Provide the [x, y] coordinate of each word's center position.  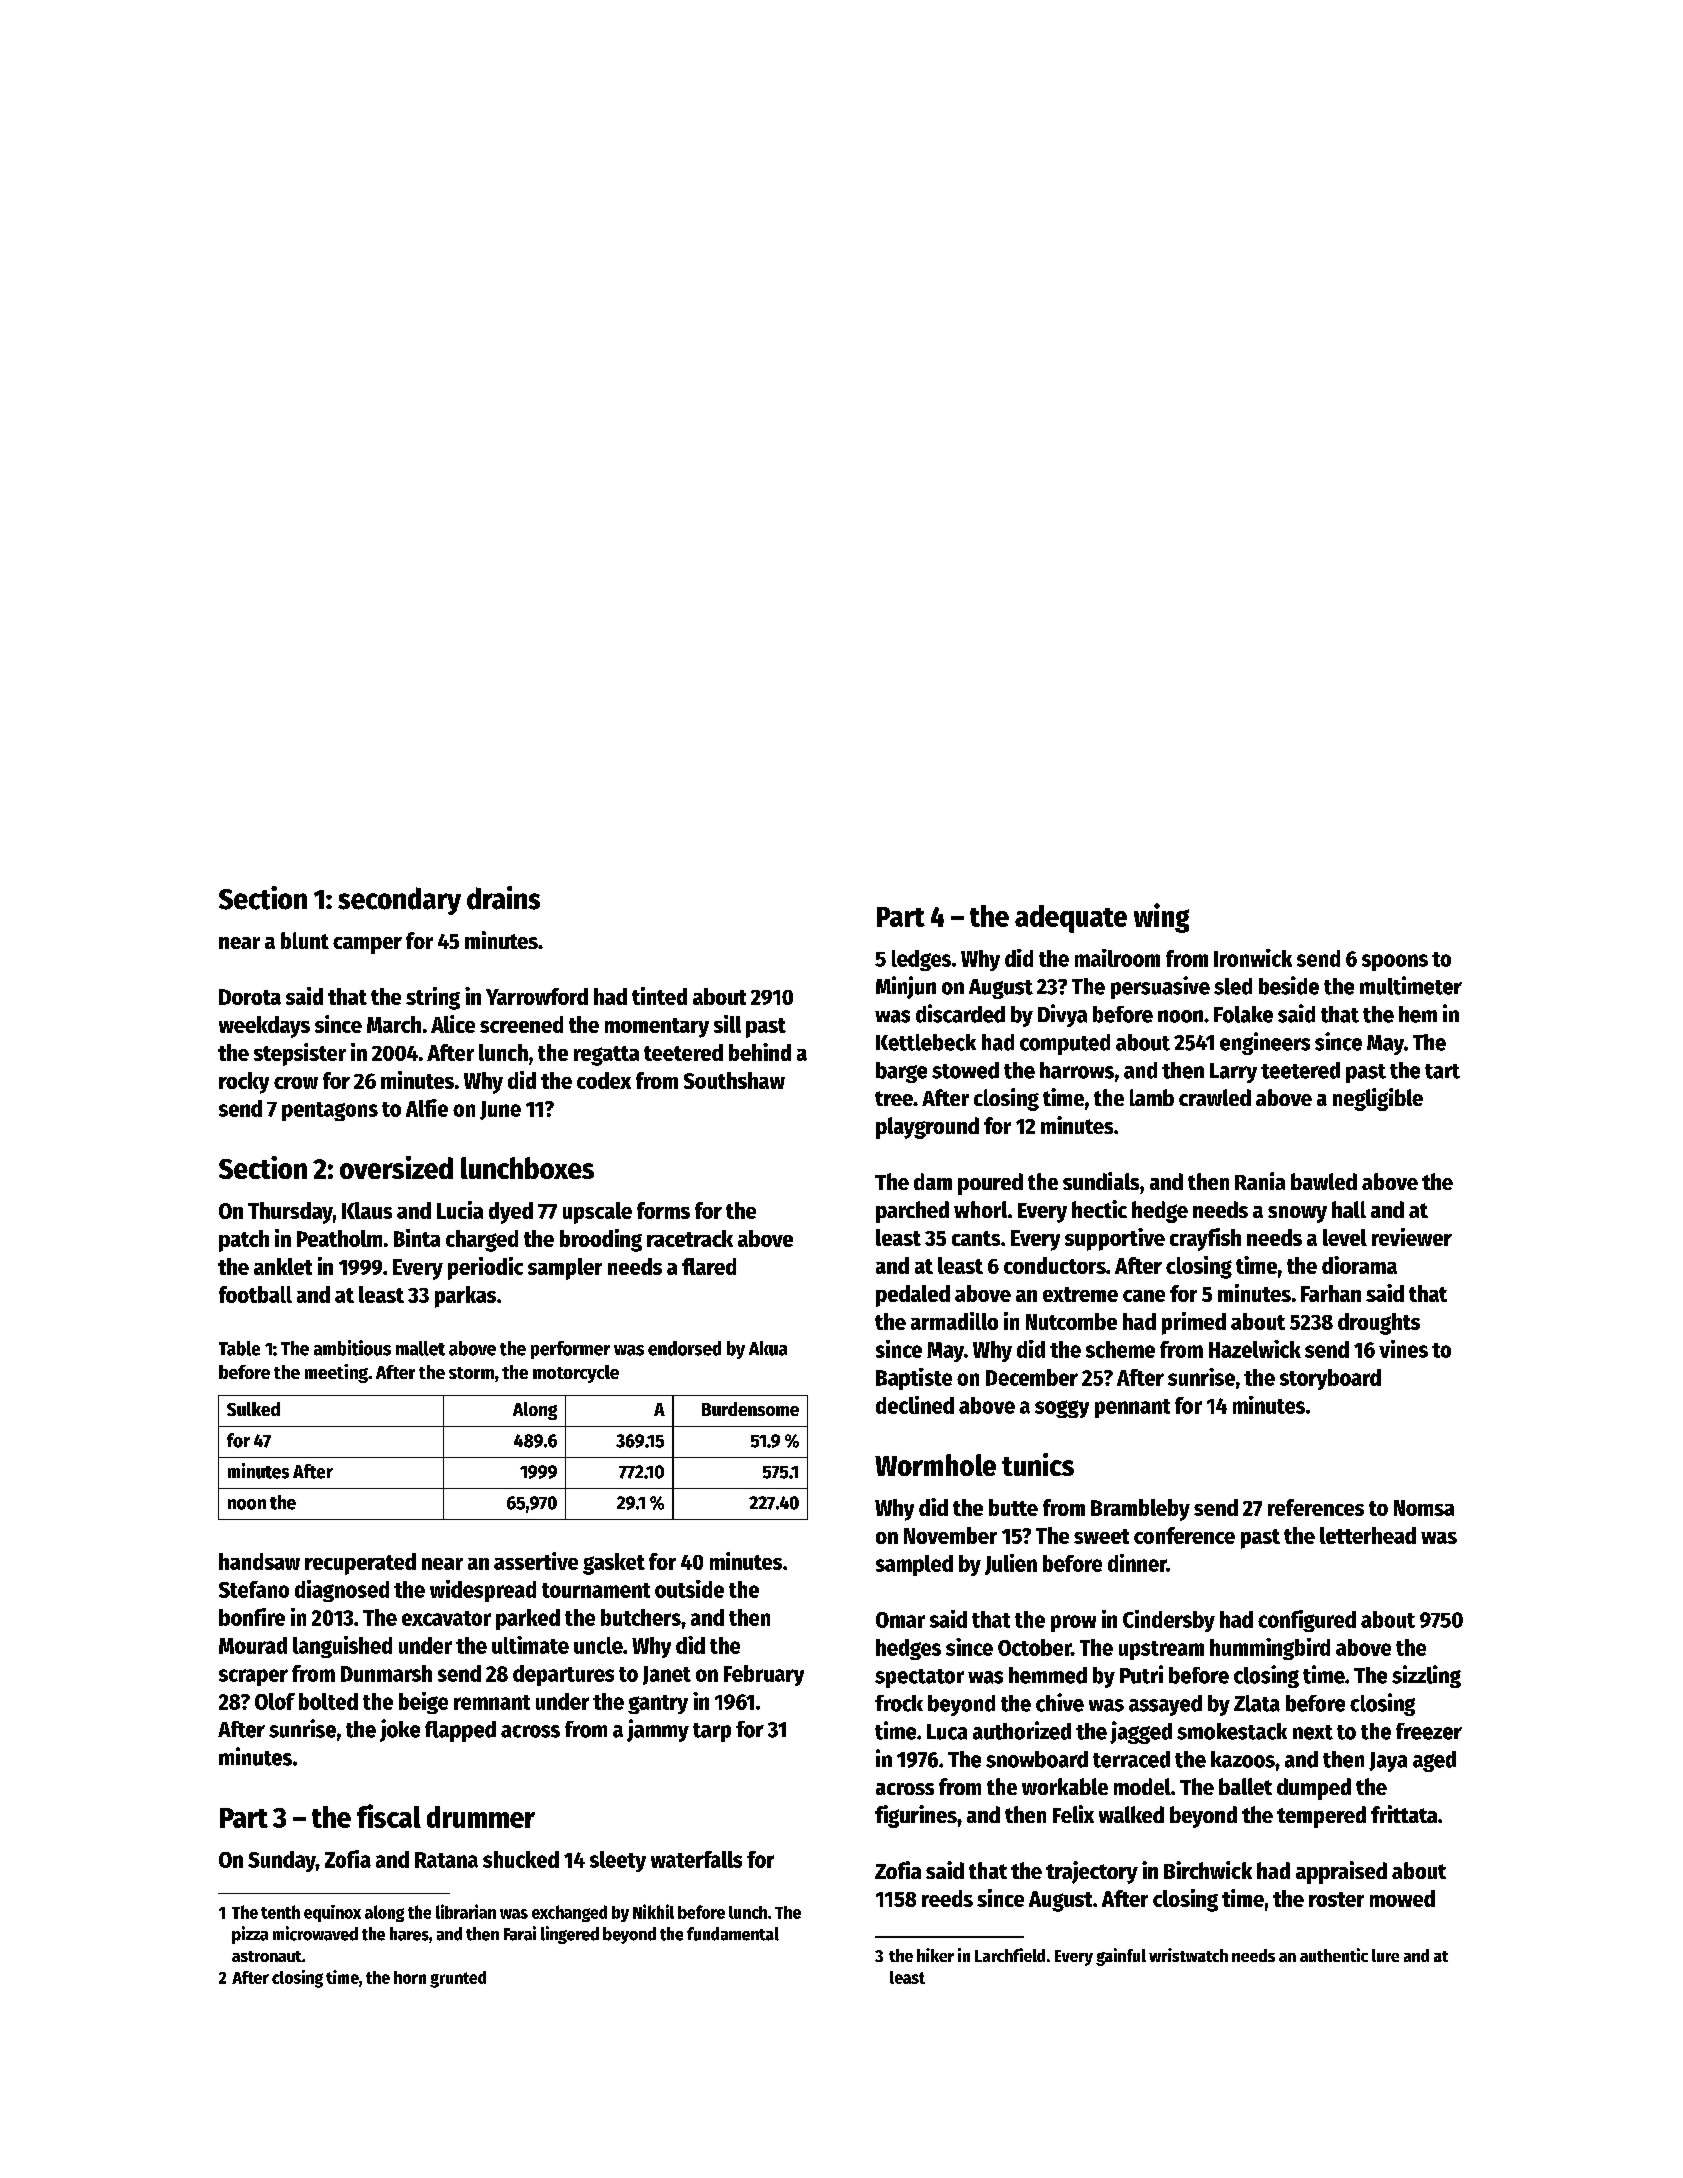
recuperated [360, 1564]
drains [503, 898]
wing [1161, 918]
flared [709, 1266]
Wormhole [935, 1465]
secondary [399, 901]
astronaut [267, 1956]
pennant [1132, 1408]
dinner [1137, 1563]
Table [239, 1348]
